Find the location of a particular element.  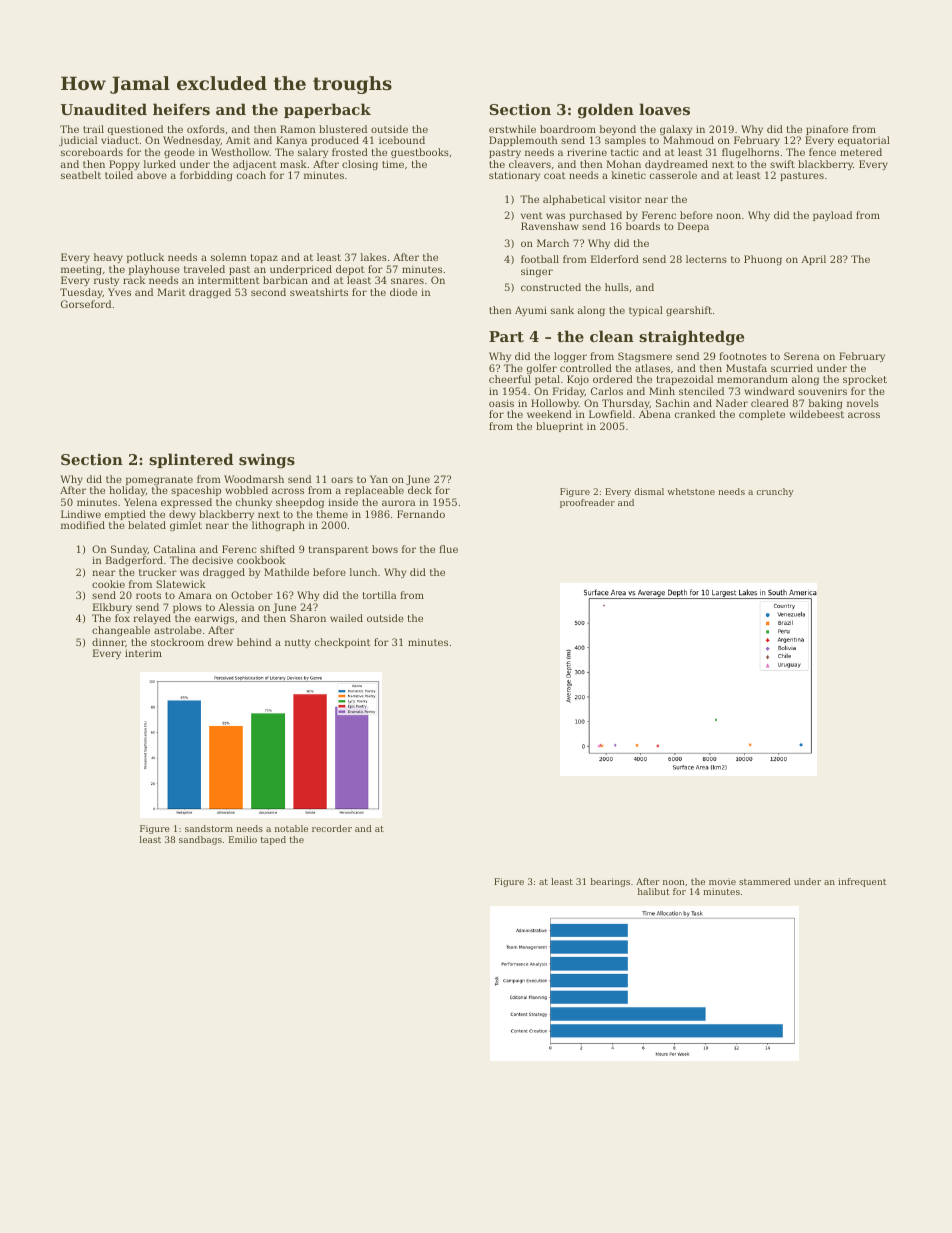

Unaudited is located at coordinates (104, 109).
